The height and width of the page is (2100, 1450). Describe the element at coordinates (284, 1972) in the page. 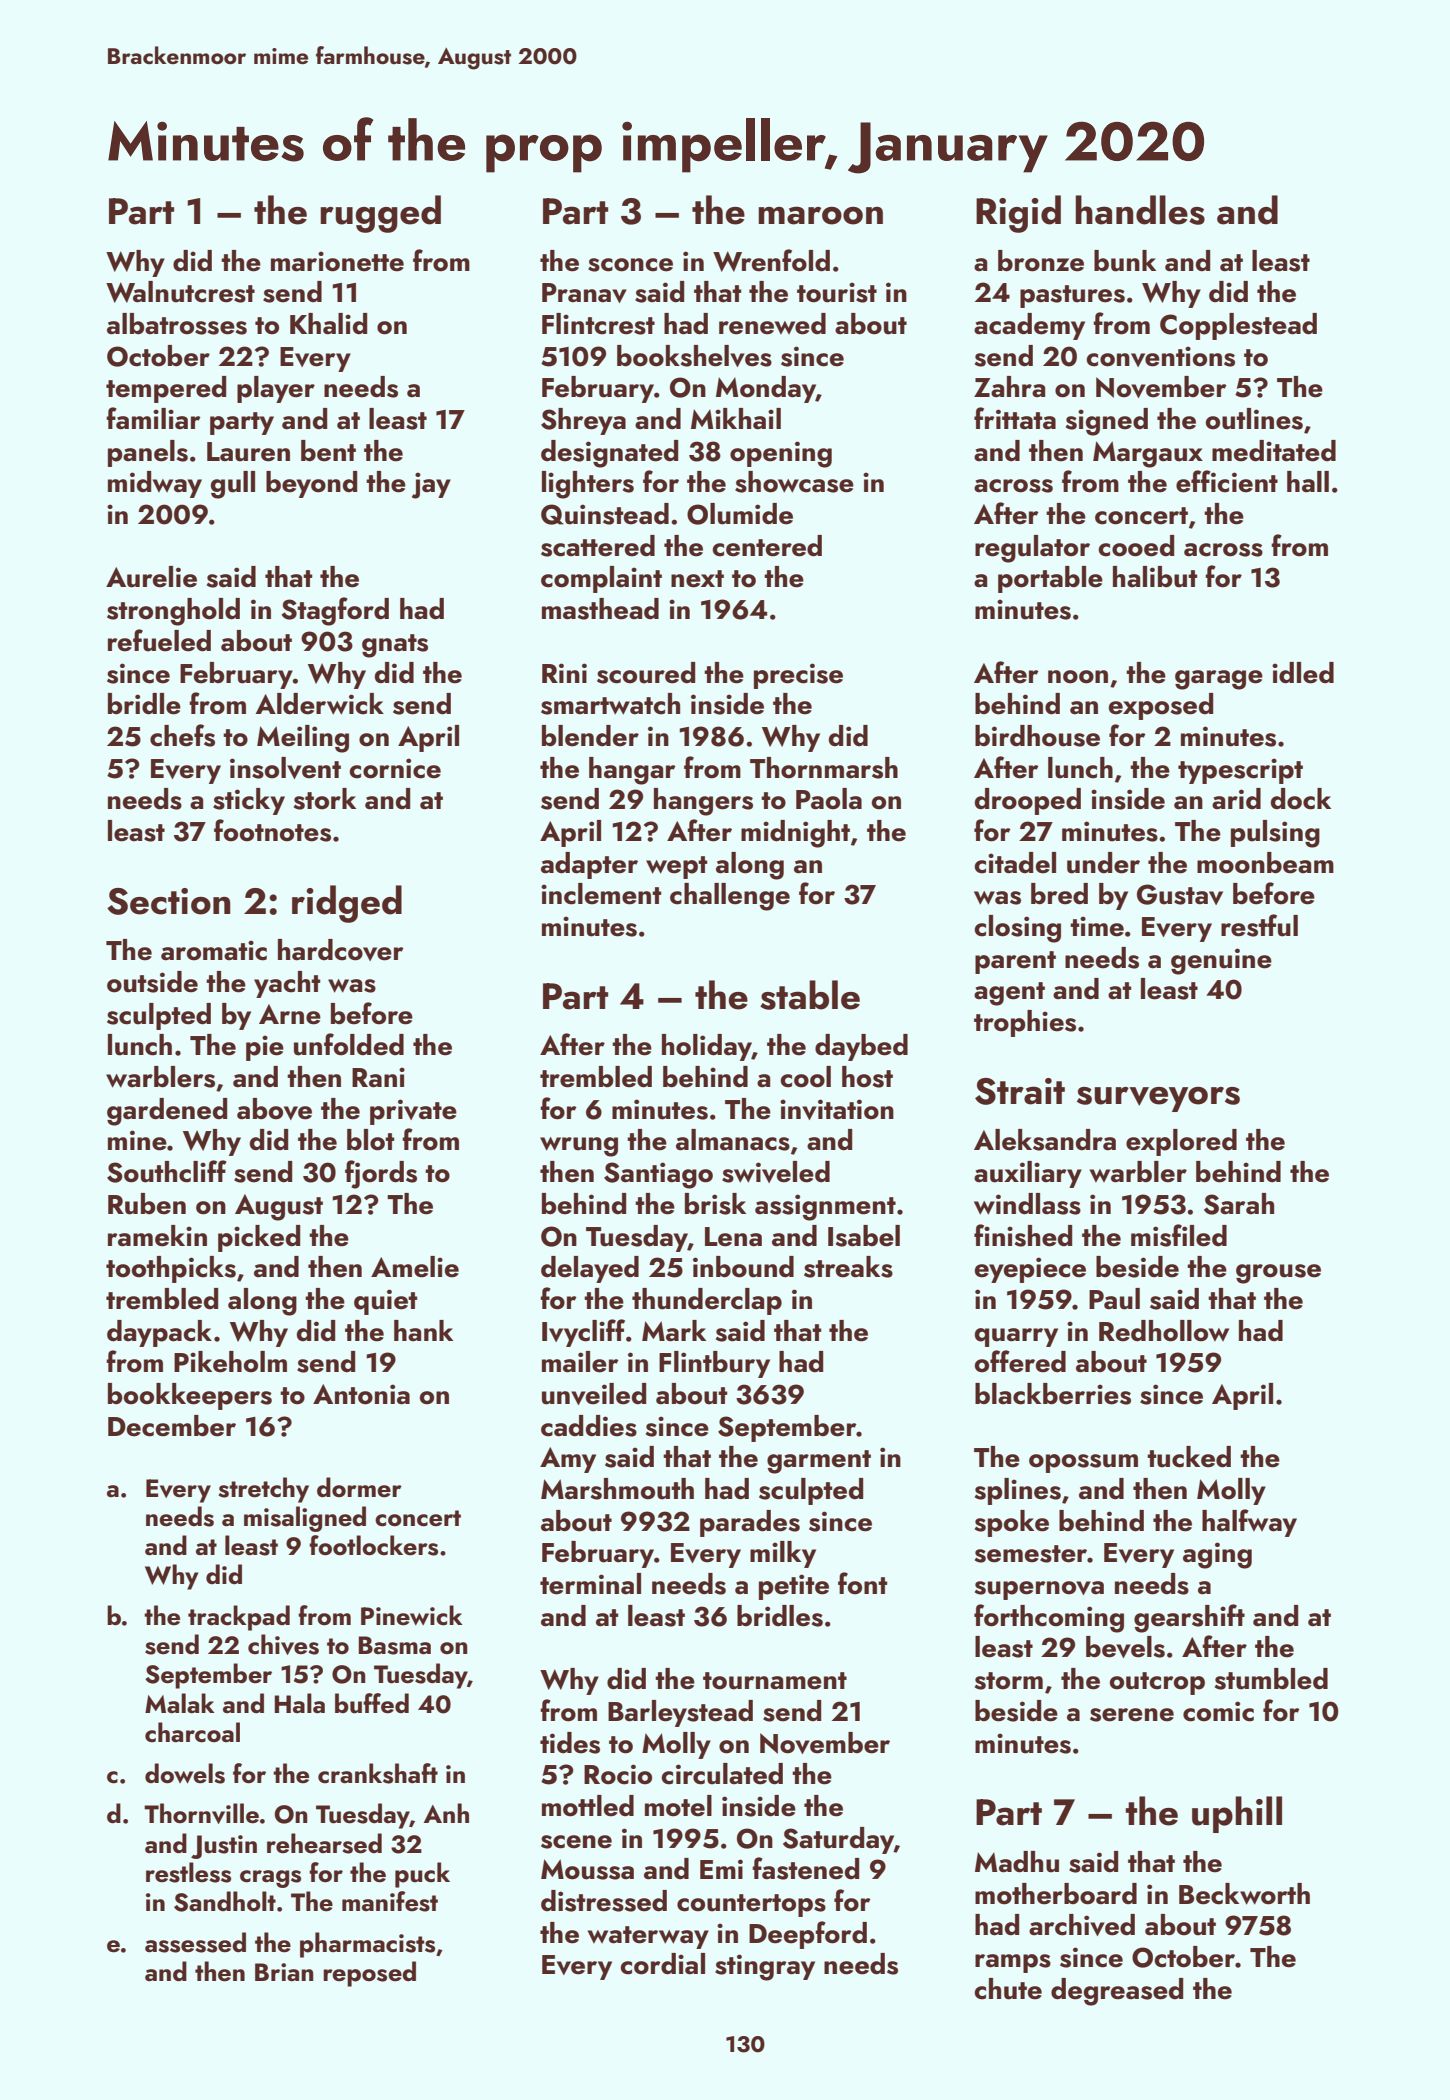

I see `Brian` at that location.
